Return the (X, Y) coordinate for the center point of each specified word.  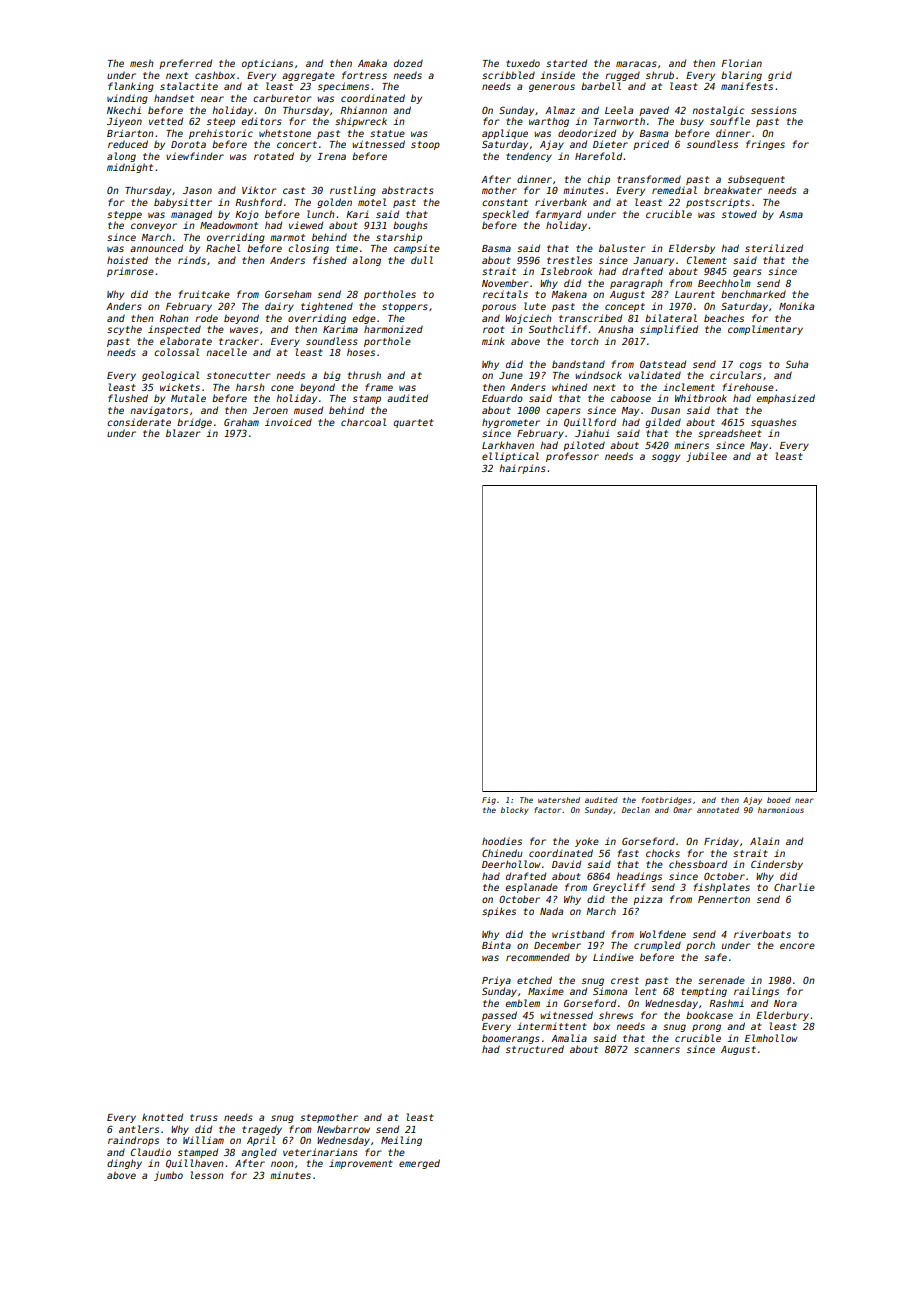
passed (499, 1016)
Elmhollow (771, 1038)
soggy (666, 458)
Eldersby (692, 249)
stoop (425, 145)
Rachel (223, 248)
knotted (162, 1117)
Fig (489, 801)
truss (204, 1117)
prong (706, 1028)
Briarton (130, 133)
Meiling (401, 1141)
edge (364, 319)
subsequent (756, 180)
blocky (515, 811)
